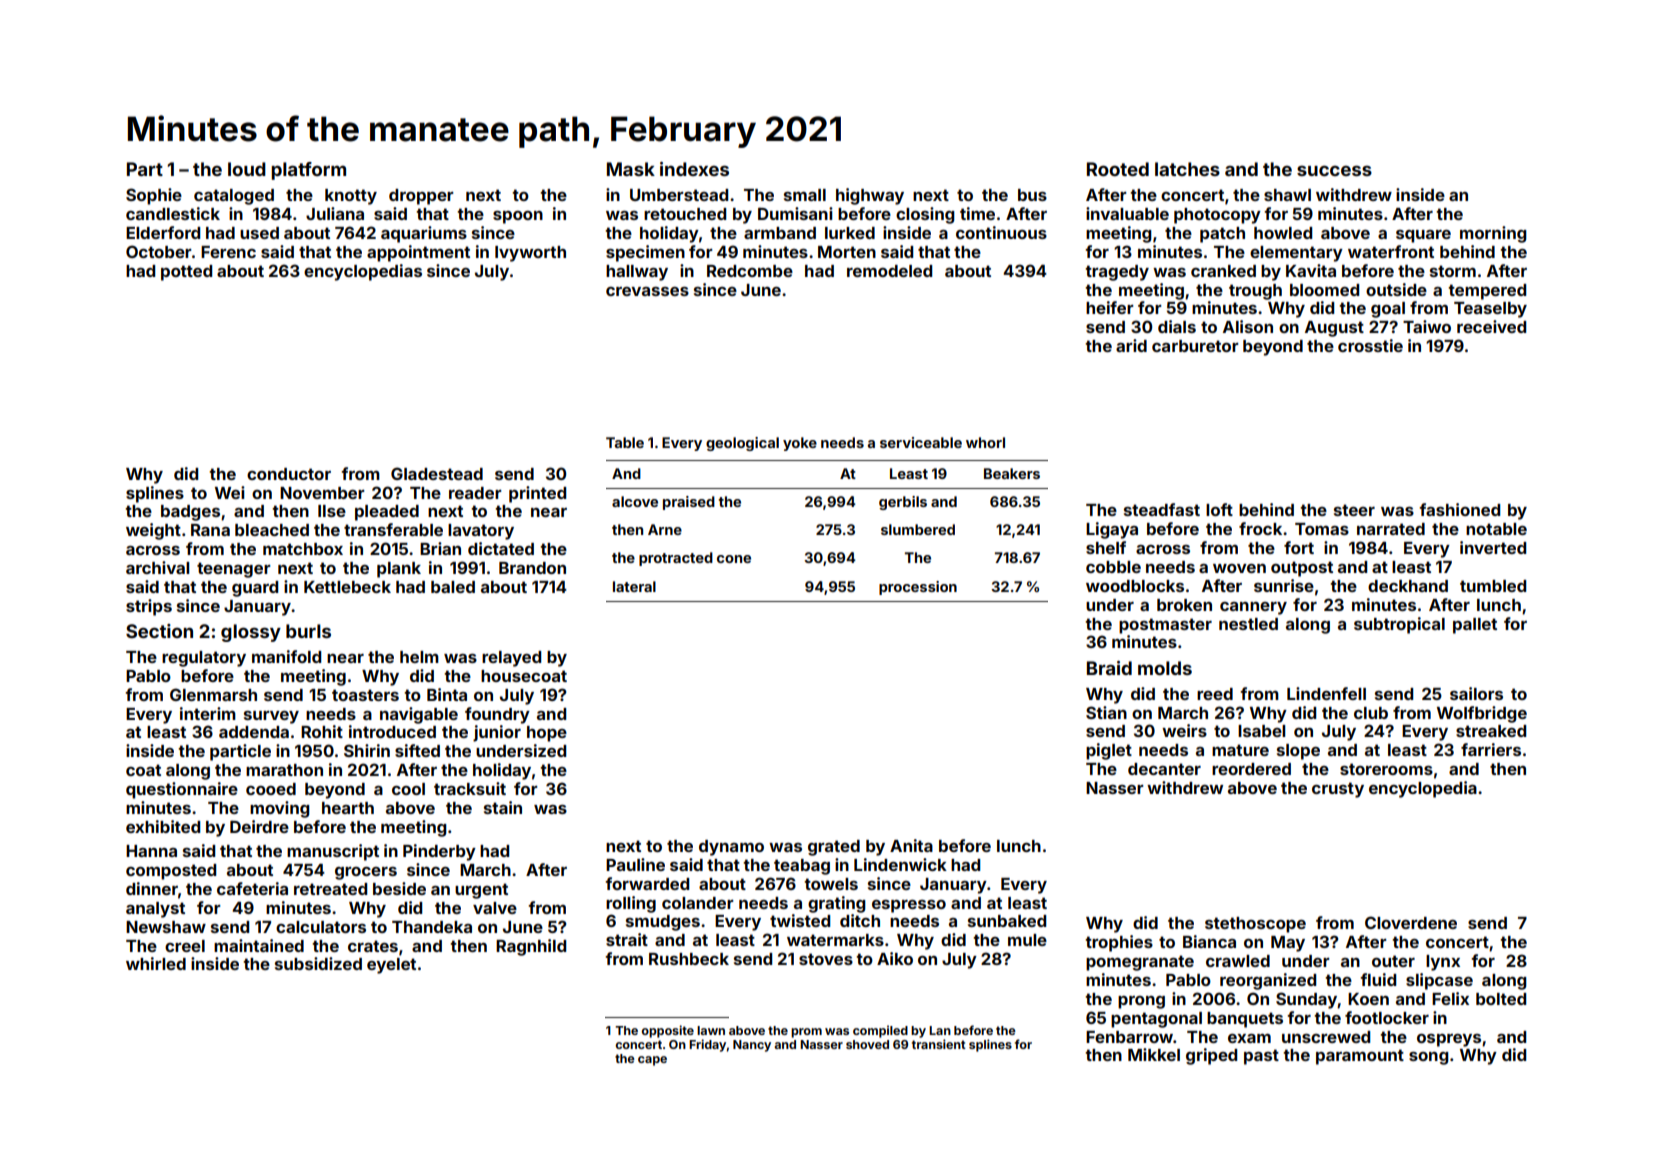  What do you see at coordinates (186, 273) in the document?
I see `potted` at bounding box center [186, 273].
